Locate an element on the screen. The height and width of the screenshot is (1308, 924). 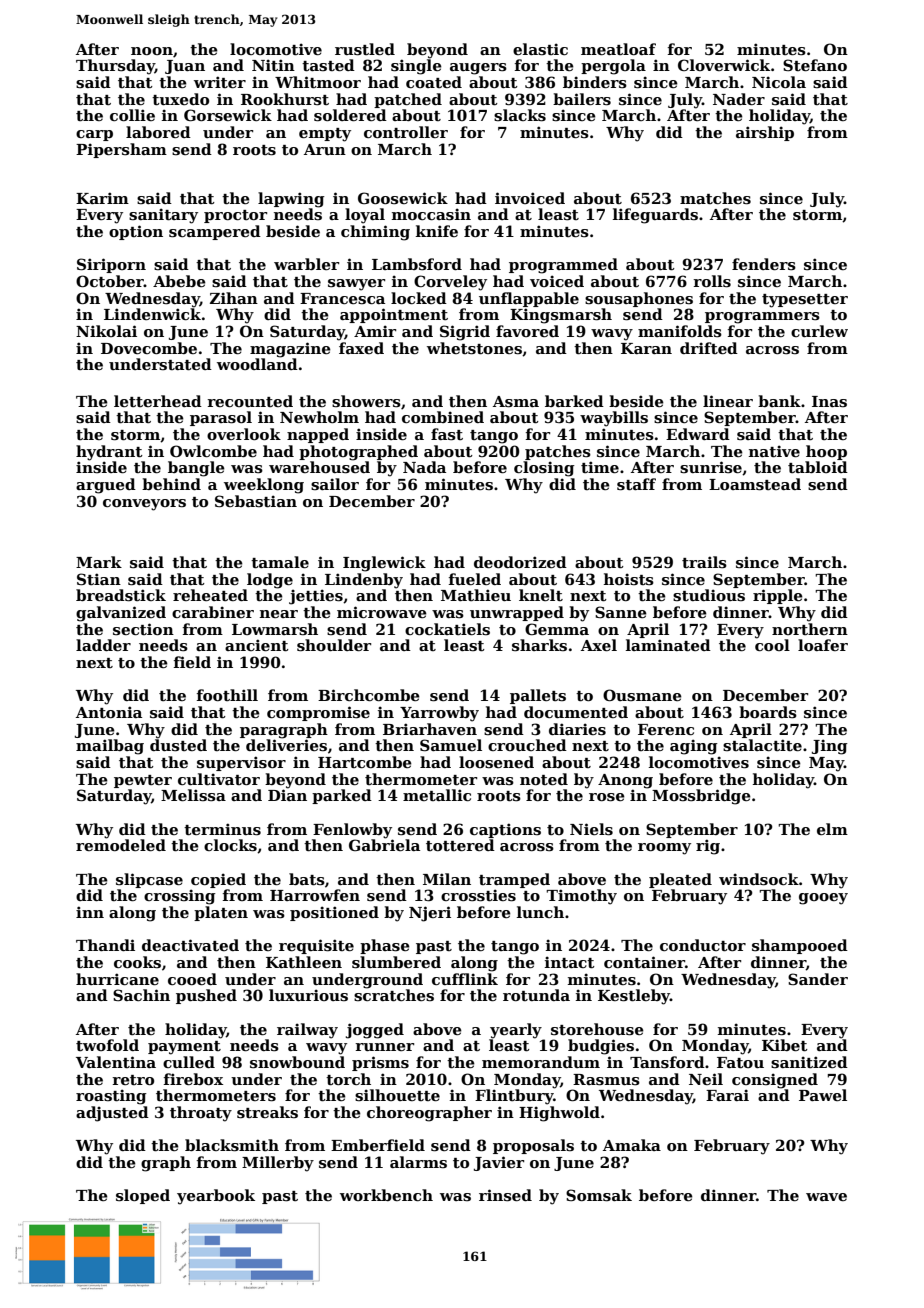
combined is located at coordinates (443, 417).
